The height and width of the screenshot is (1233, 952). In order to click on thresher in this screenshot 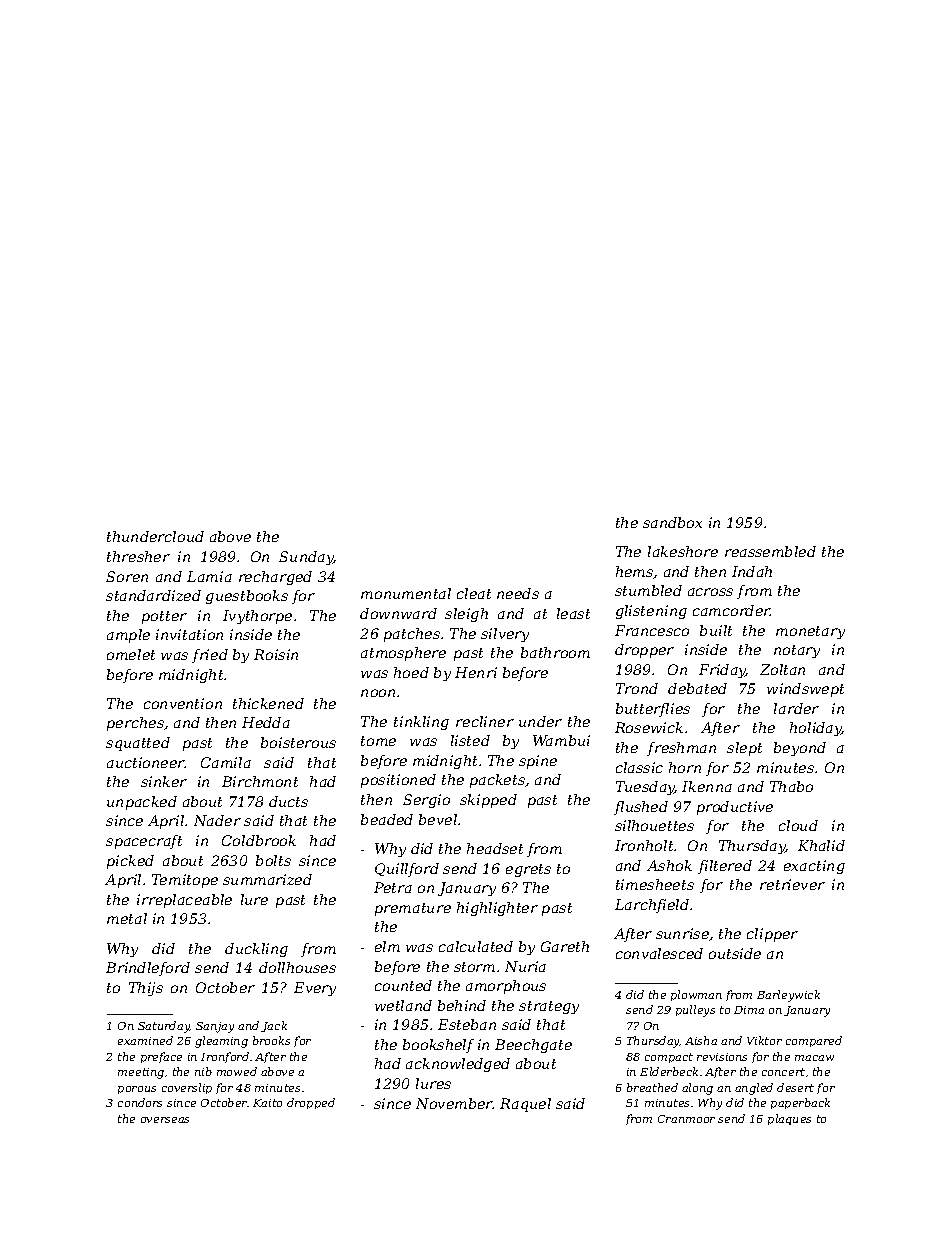, I will do `click(138, 556)`.
